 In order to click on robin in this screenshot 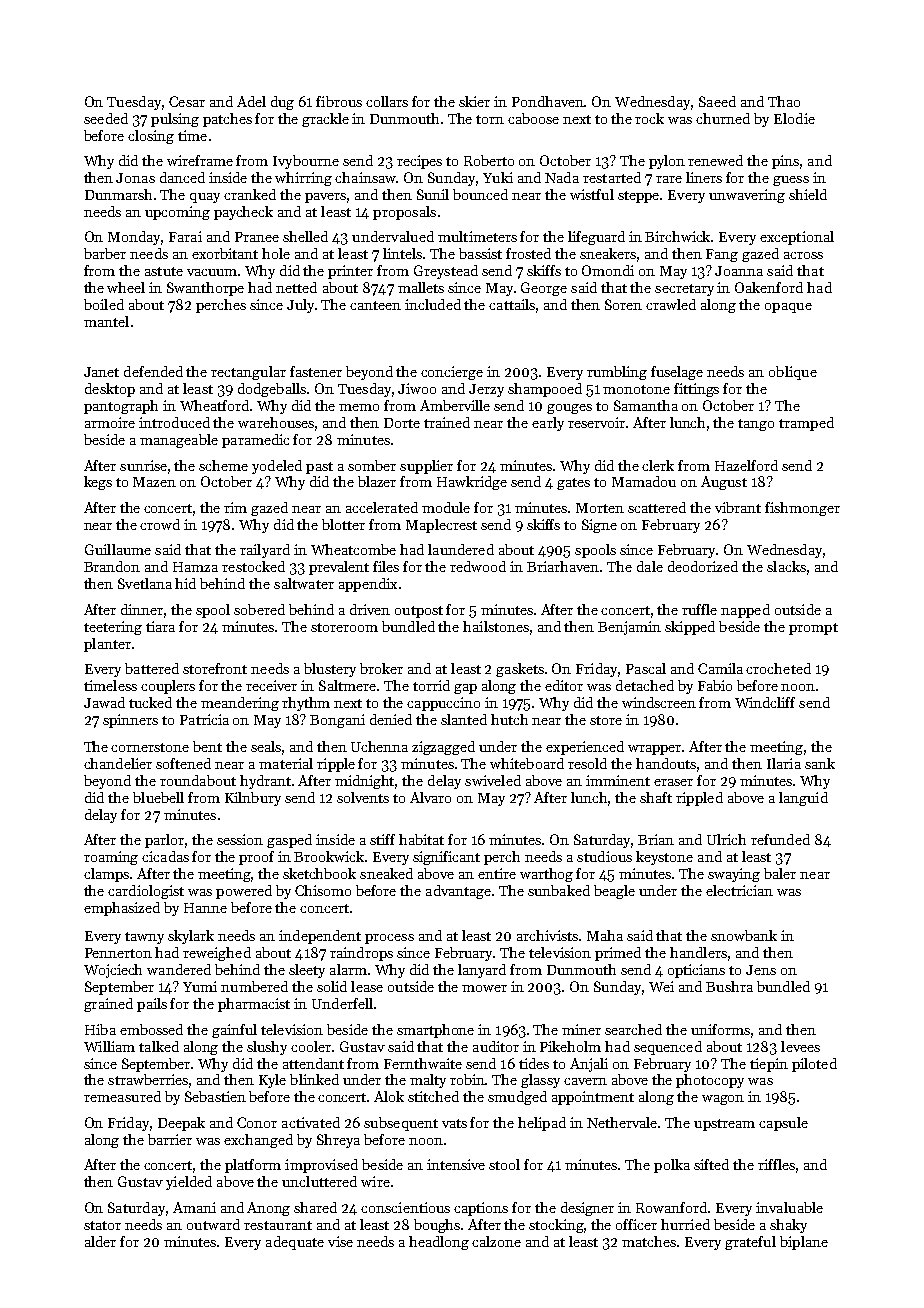, I will do `click(468, 1079)`.
